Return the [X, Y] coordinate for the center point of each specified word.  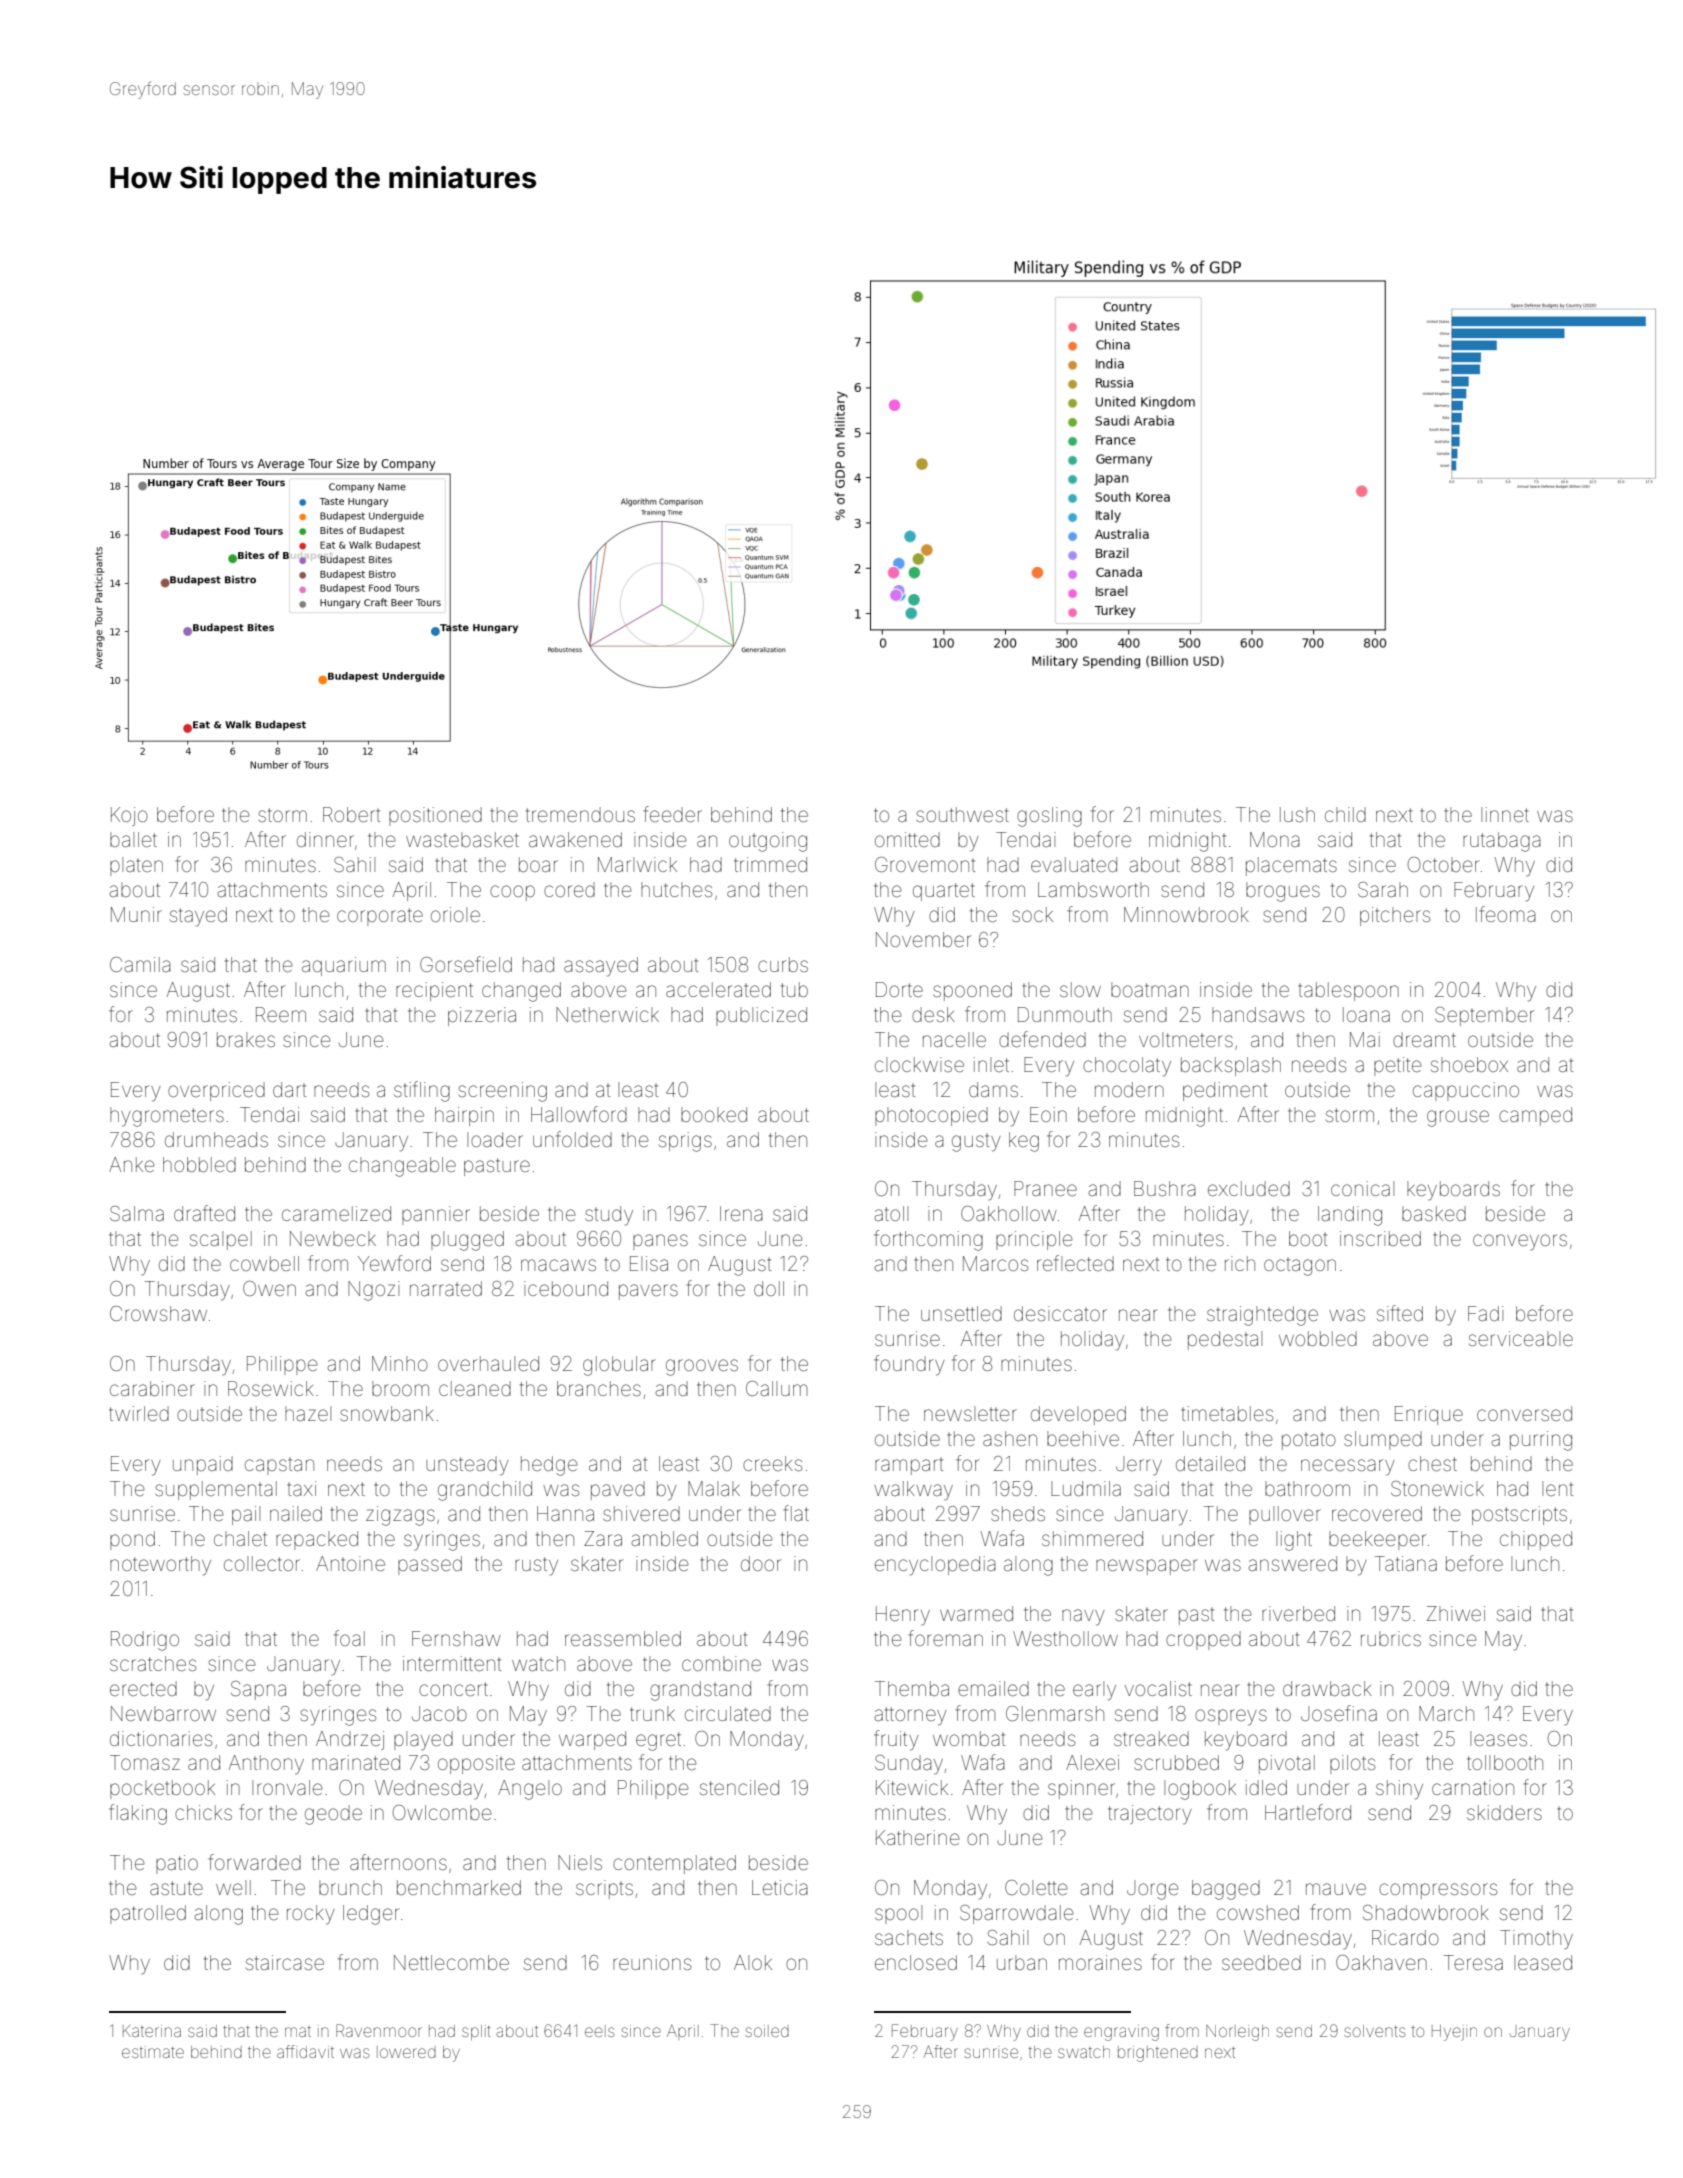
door [761, 1563]
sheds [1018, 1513]
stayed [198, 917]
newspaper [1147, 1567]
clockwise [919, 1064]
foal [349, 1638]
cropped [1203, 1640]
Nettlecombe [451, 1962]
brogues [1283, 892]
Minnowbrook [1186, 914]
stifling [422, 1091]
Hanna [565, 1513]
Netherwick [607, 1014]
